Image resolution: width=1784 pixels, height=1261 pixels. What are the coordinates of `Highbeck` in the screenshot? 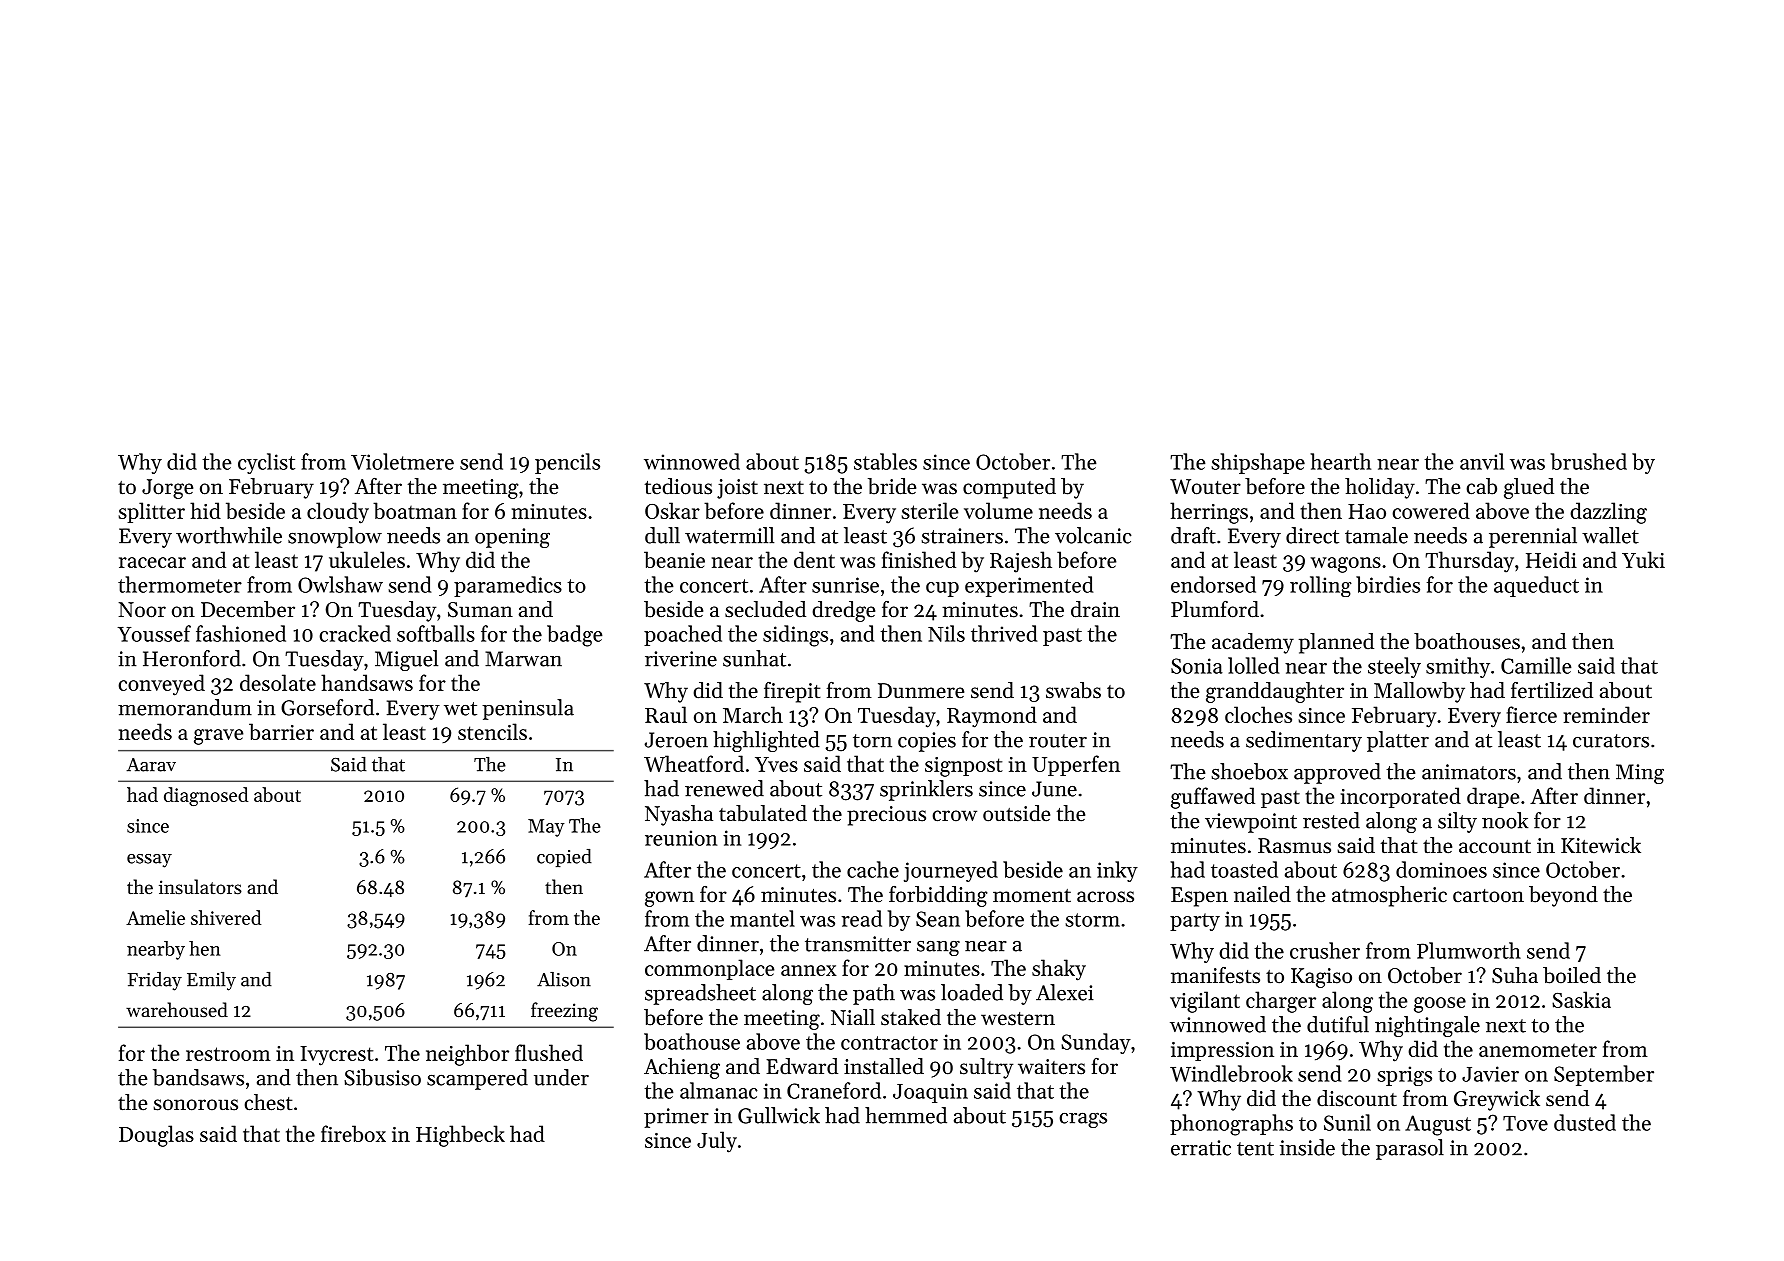 It's located at (460, 1136).
